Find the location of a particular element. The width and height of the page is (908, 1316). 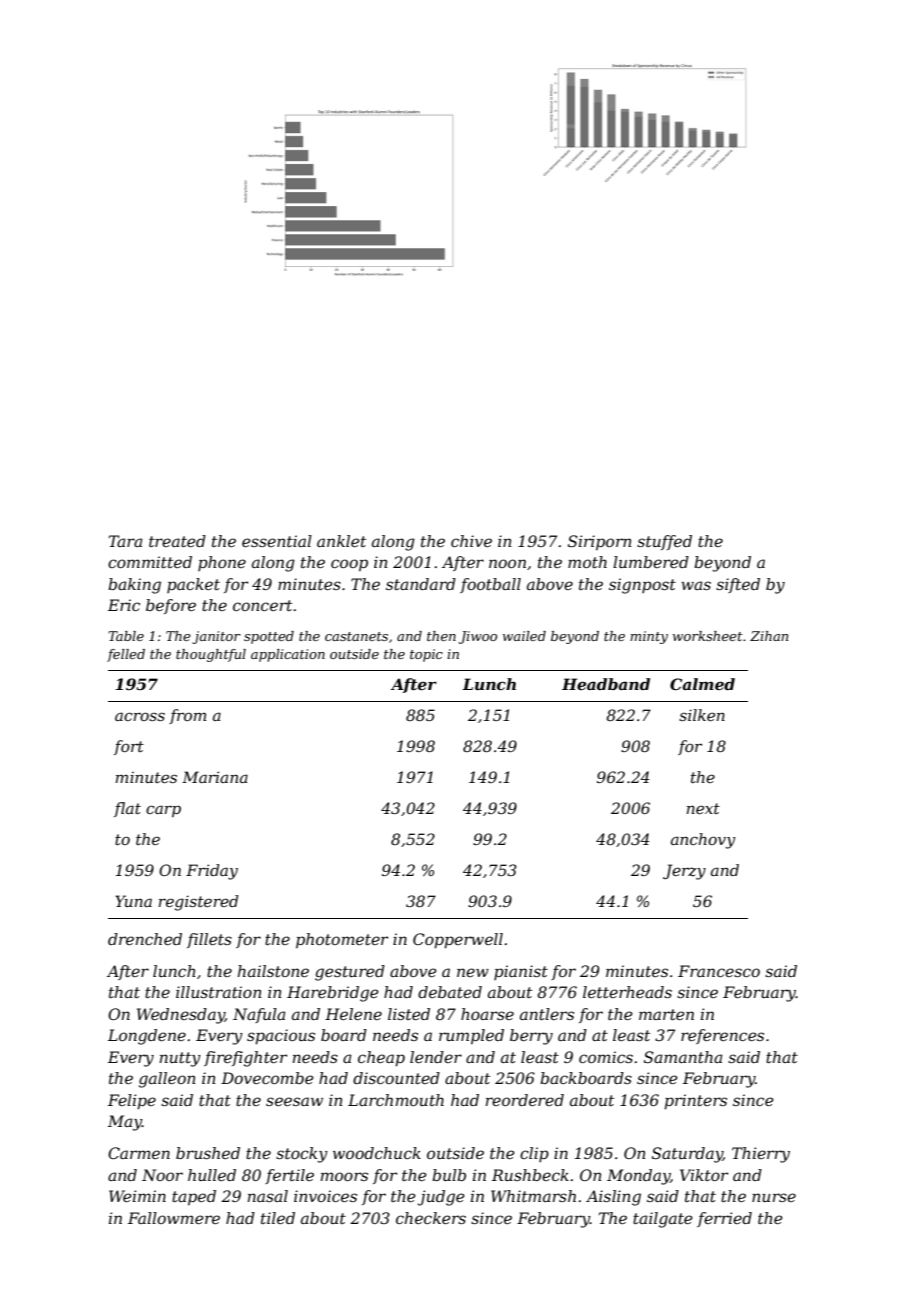

tailgate is located at coordinates (663, 1220).
